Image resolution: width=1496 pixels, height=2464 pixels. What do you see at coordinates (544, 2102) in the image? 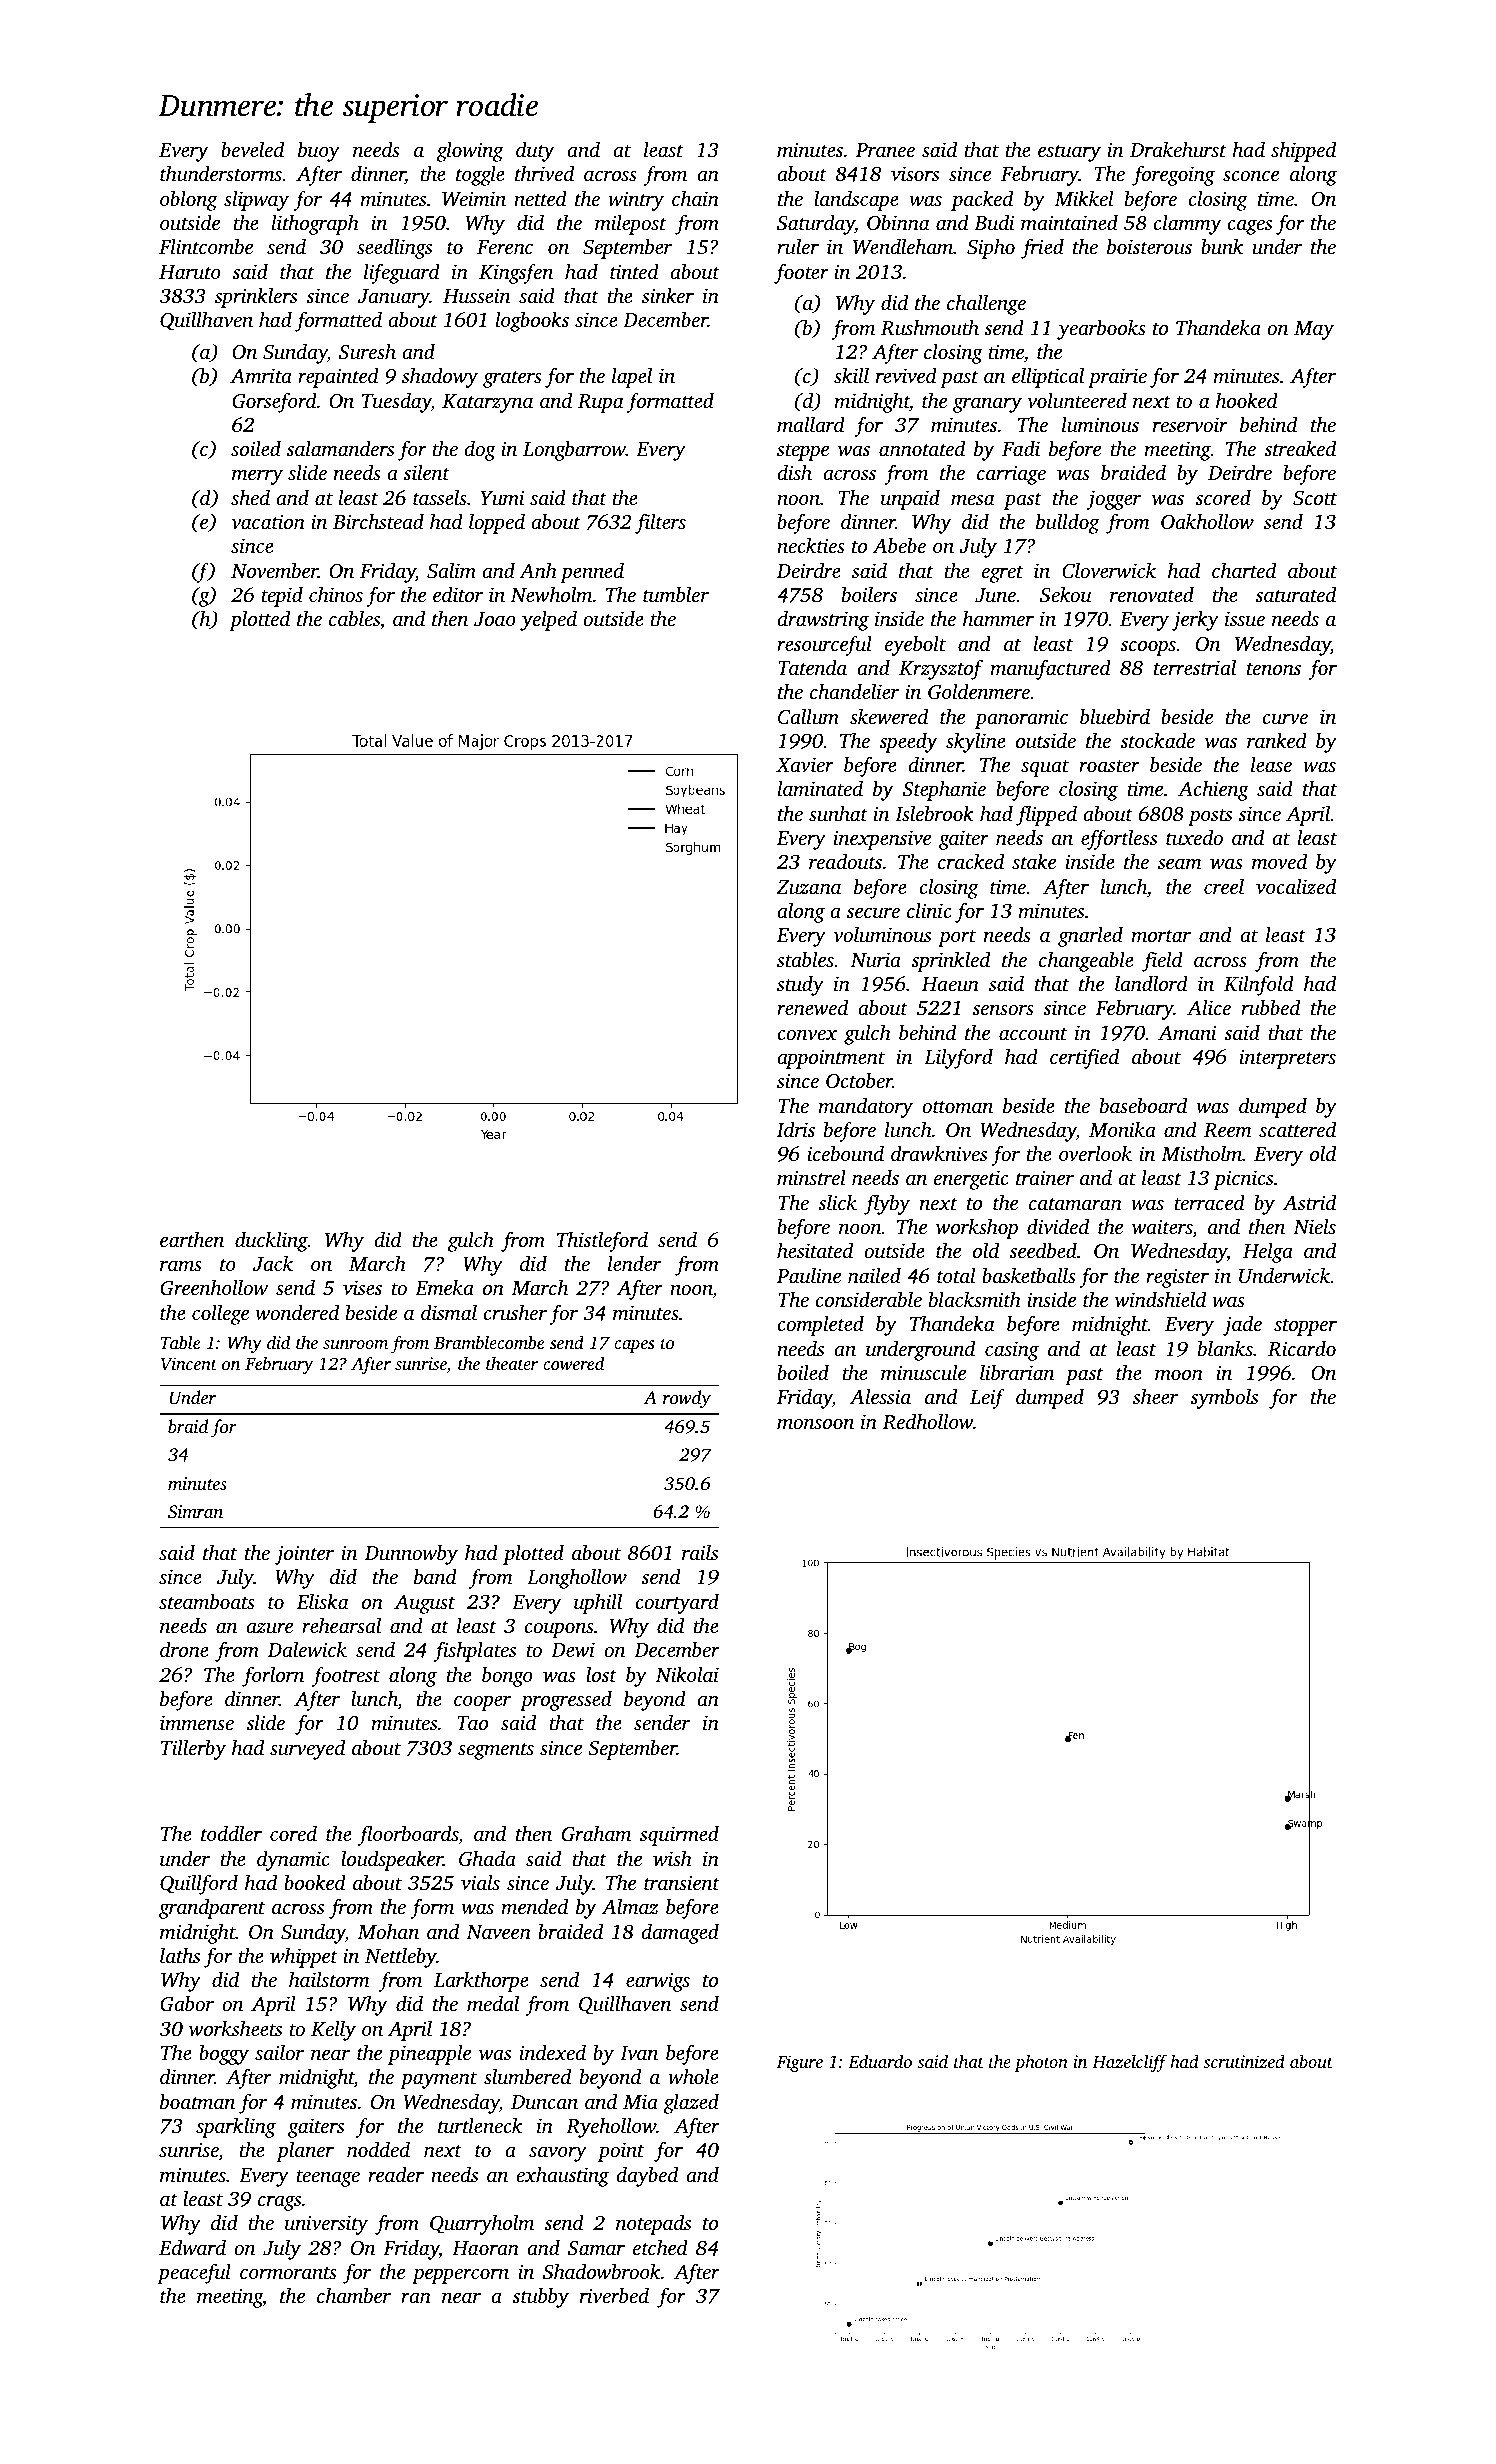
I see `Duncan` at bounding box center [544, 2102].
